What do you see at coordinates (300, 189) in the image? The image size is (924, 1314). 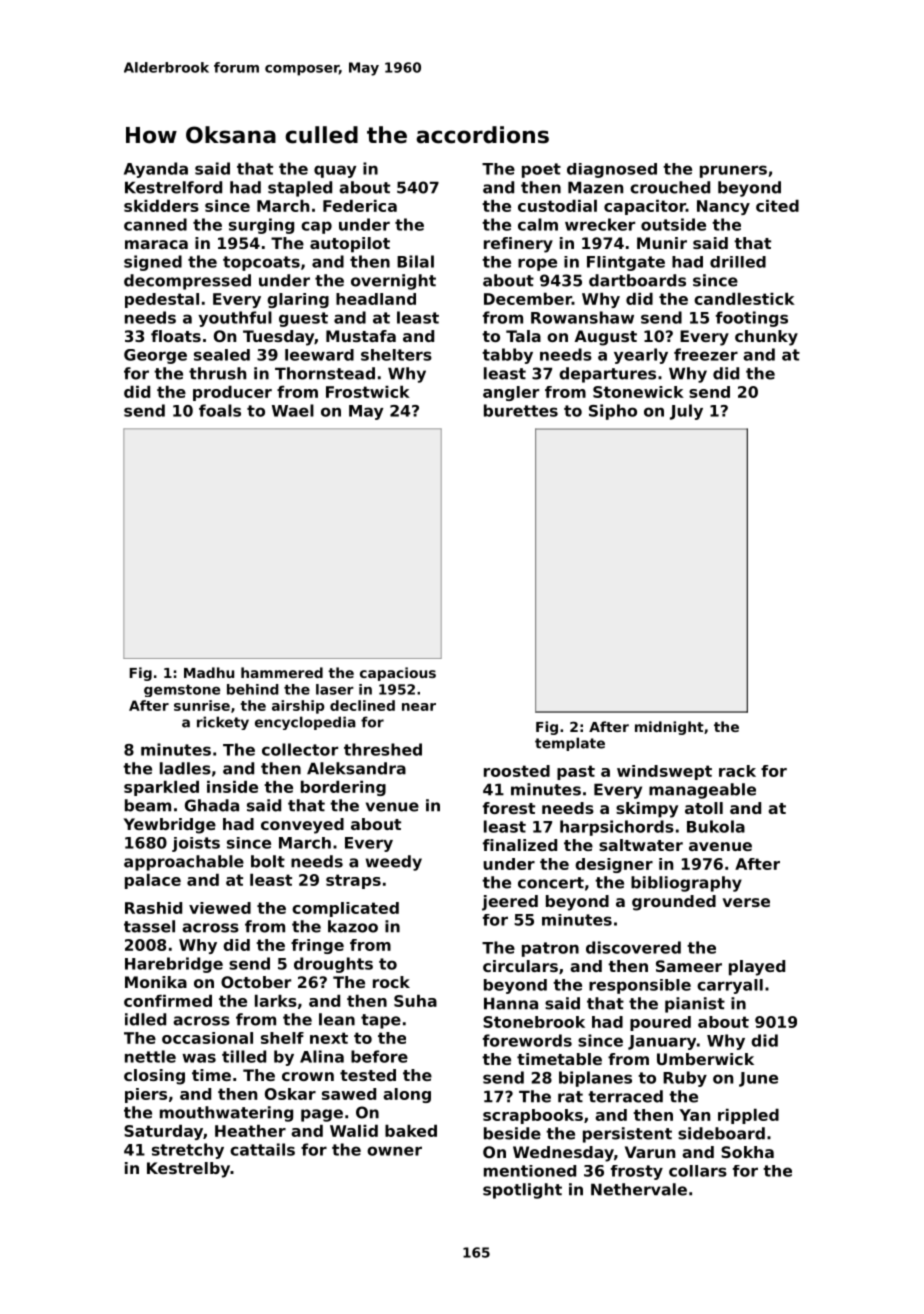 I see `stapled` at bounding box center [300, 189].
